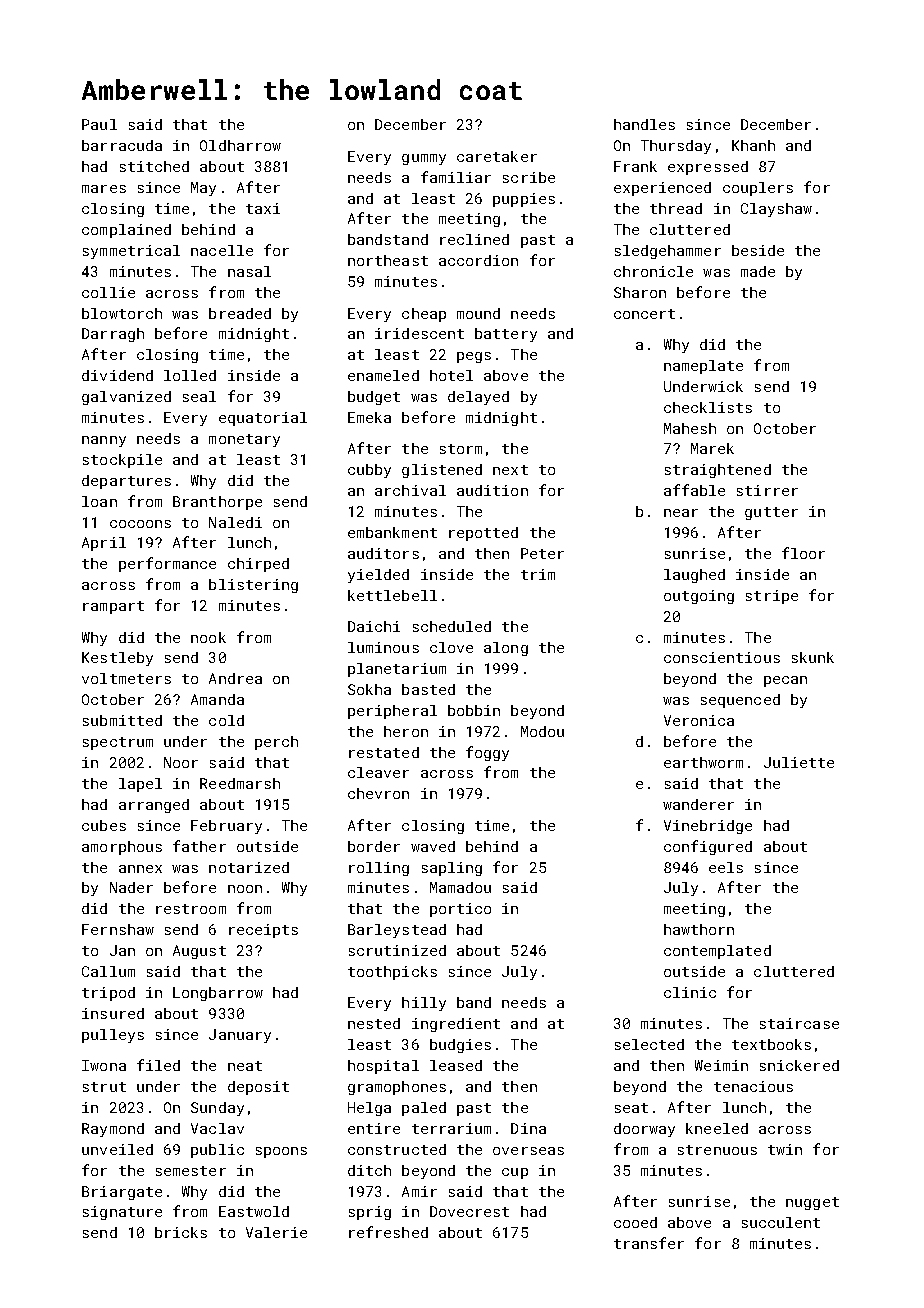  Describe the element at coordinates (799, 1023) in the image. I see `staircase` at that location.
